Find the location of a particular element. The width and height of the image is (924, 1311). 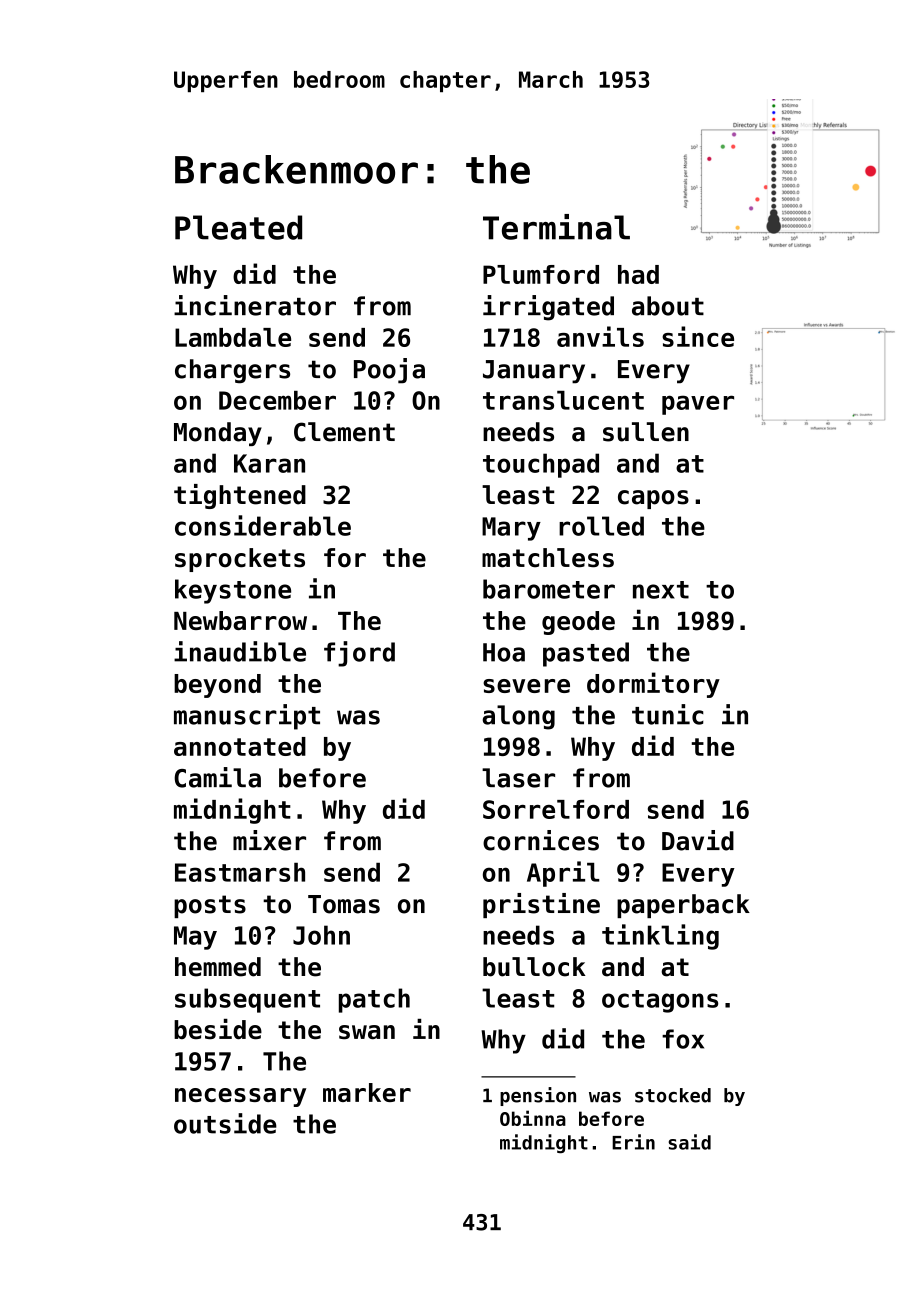

marker is located at coordinates (367, 1092).
